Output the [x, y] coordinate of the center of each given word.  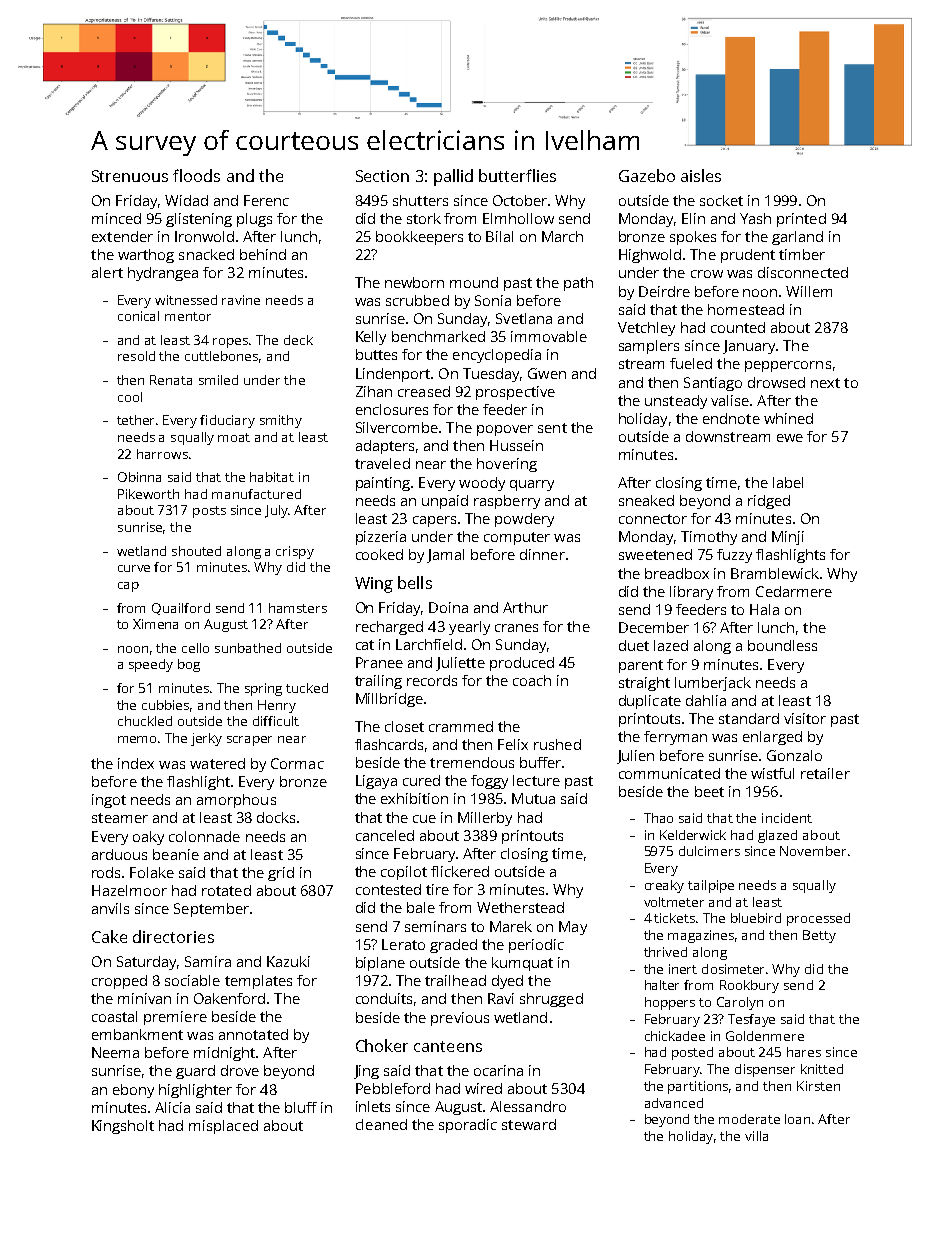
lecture [536, 780]
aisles [701, 175]
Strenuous [130, 176]
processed [818, 919]
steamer [120, 818]
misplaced [223, 1127]
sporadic [468, 1126]
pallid [453, 177]
